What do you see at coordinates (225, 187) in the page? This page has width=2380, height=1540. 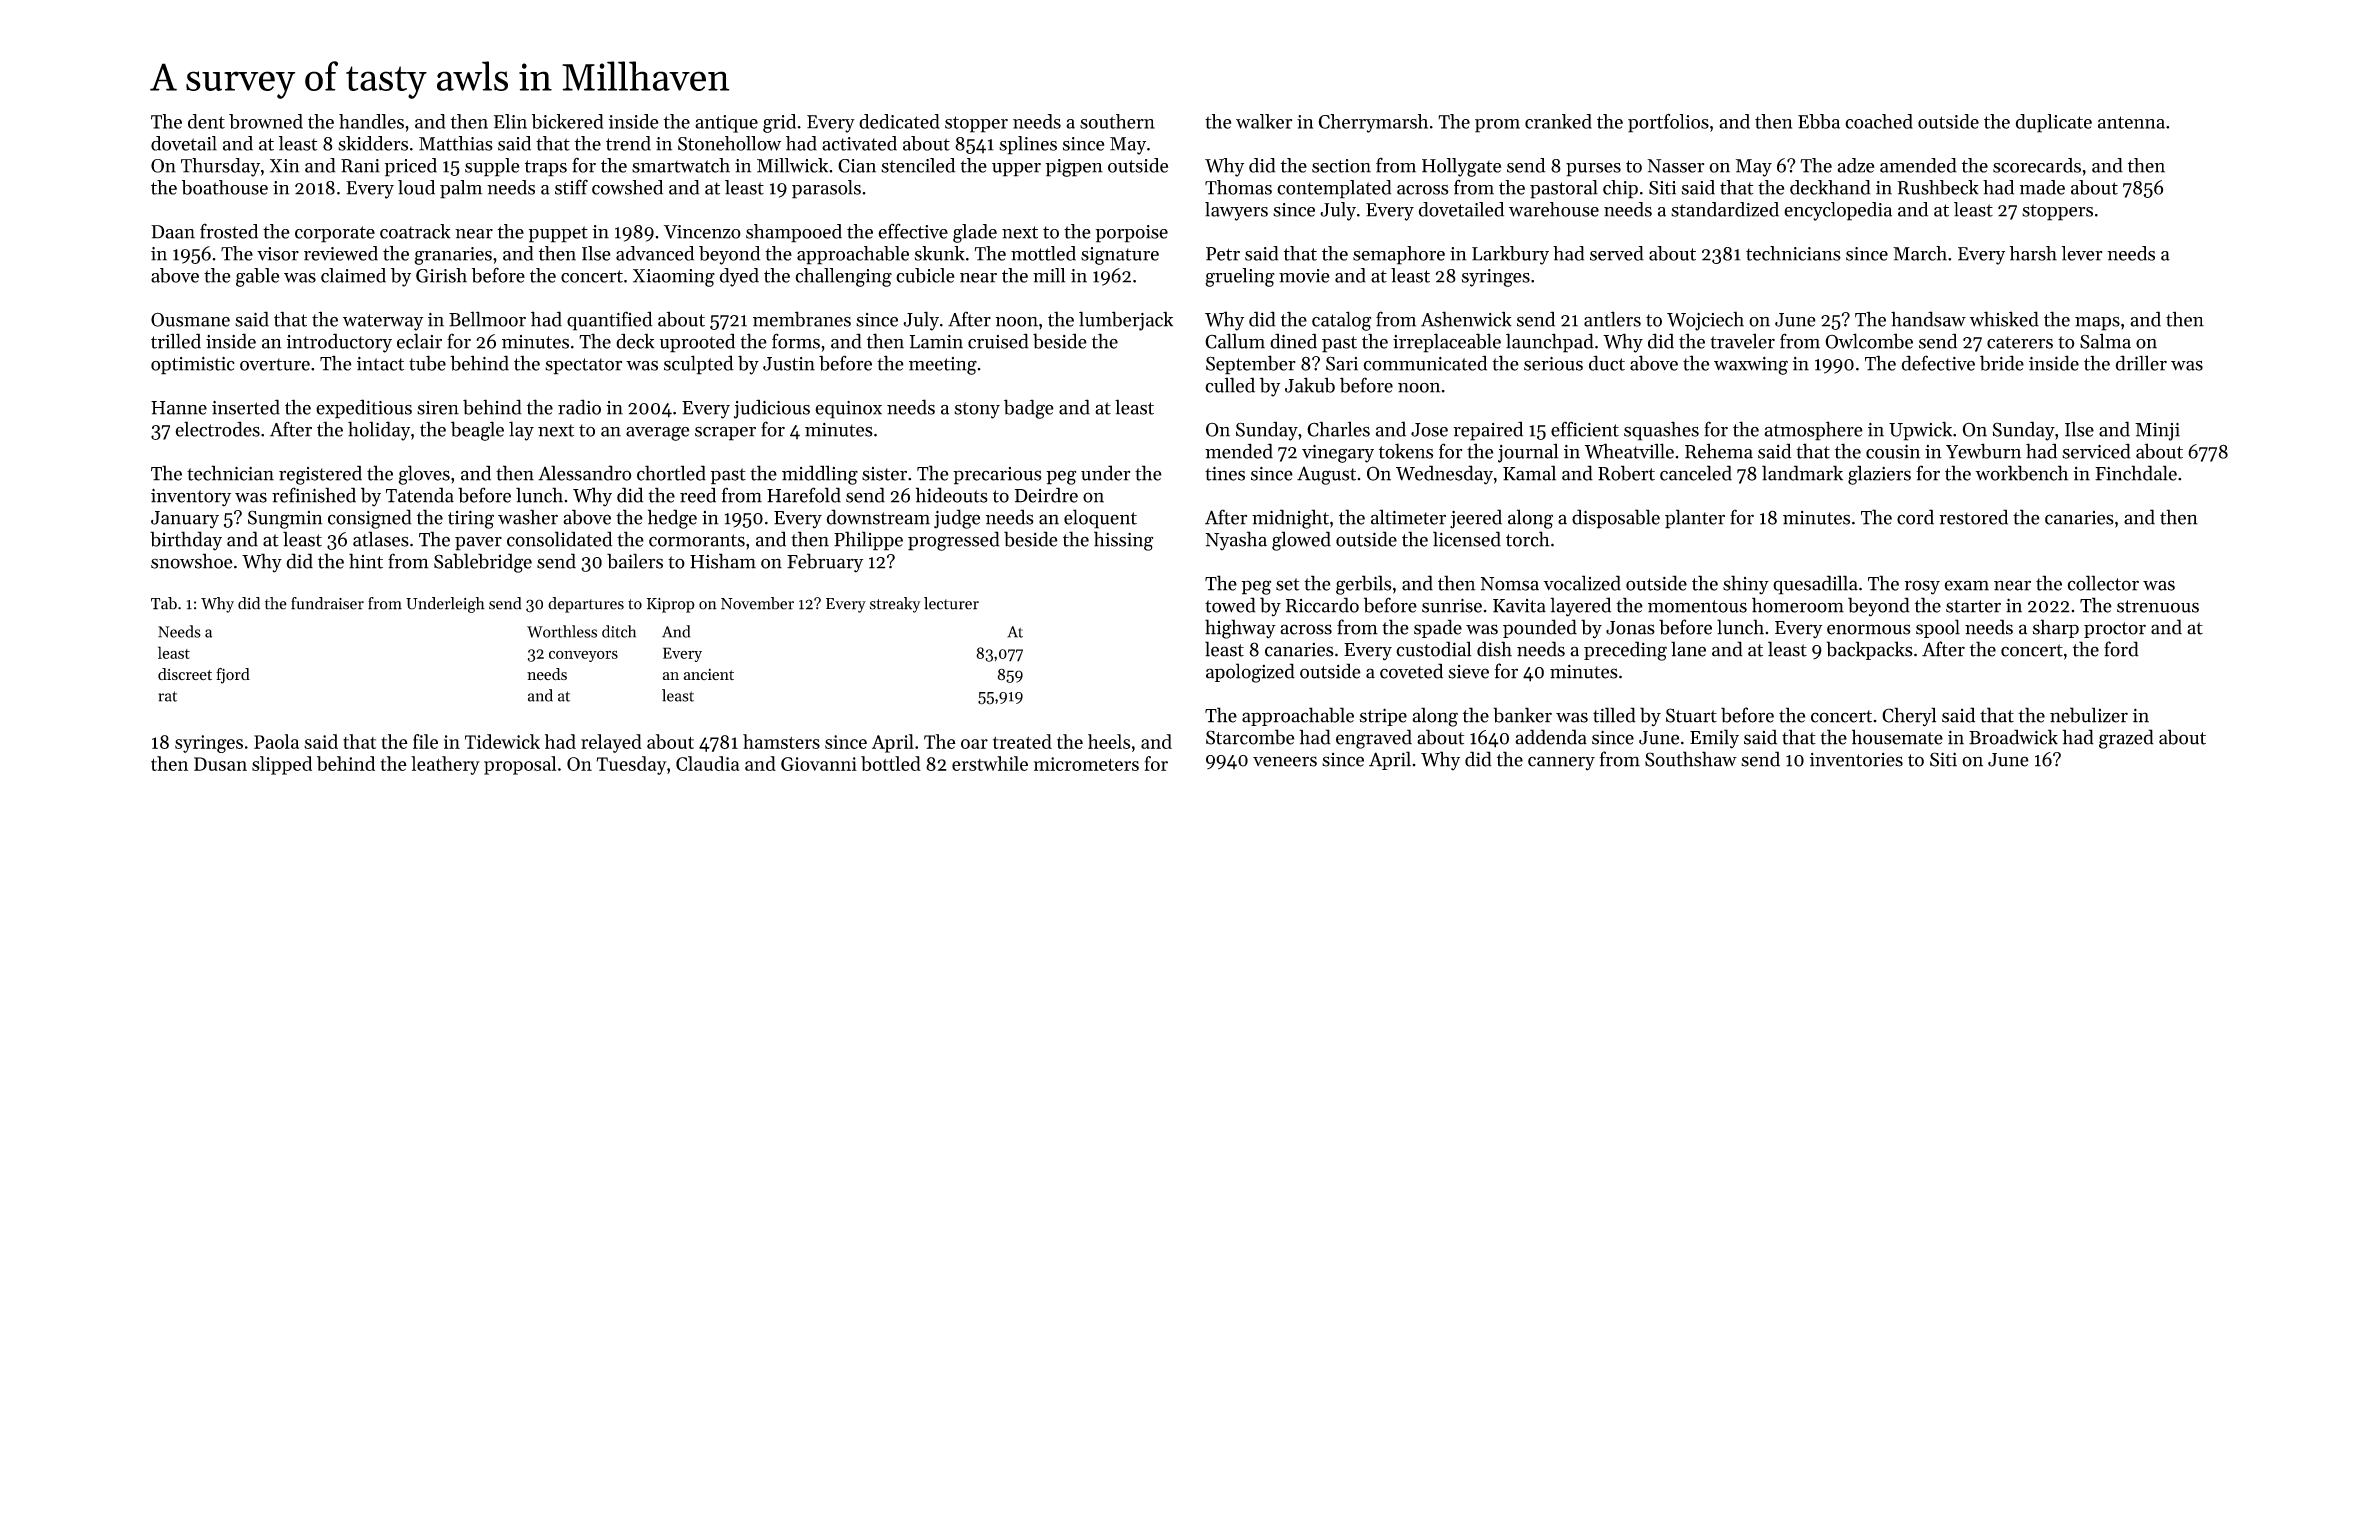 I see `boathouse` at bounding box center [225, 187].
